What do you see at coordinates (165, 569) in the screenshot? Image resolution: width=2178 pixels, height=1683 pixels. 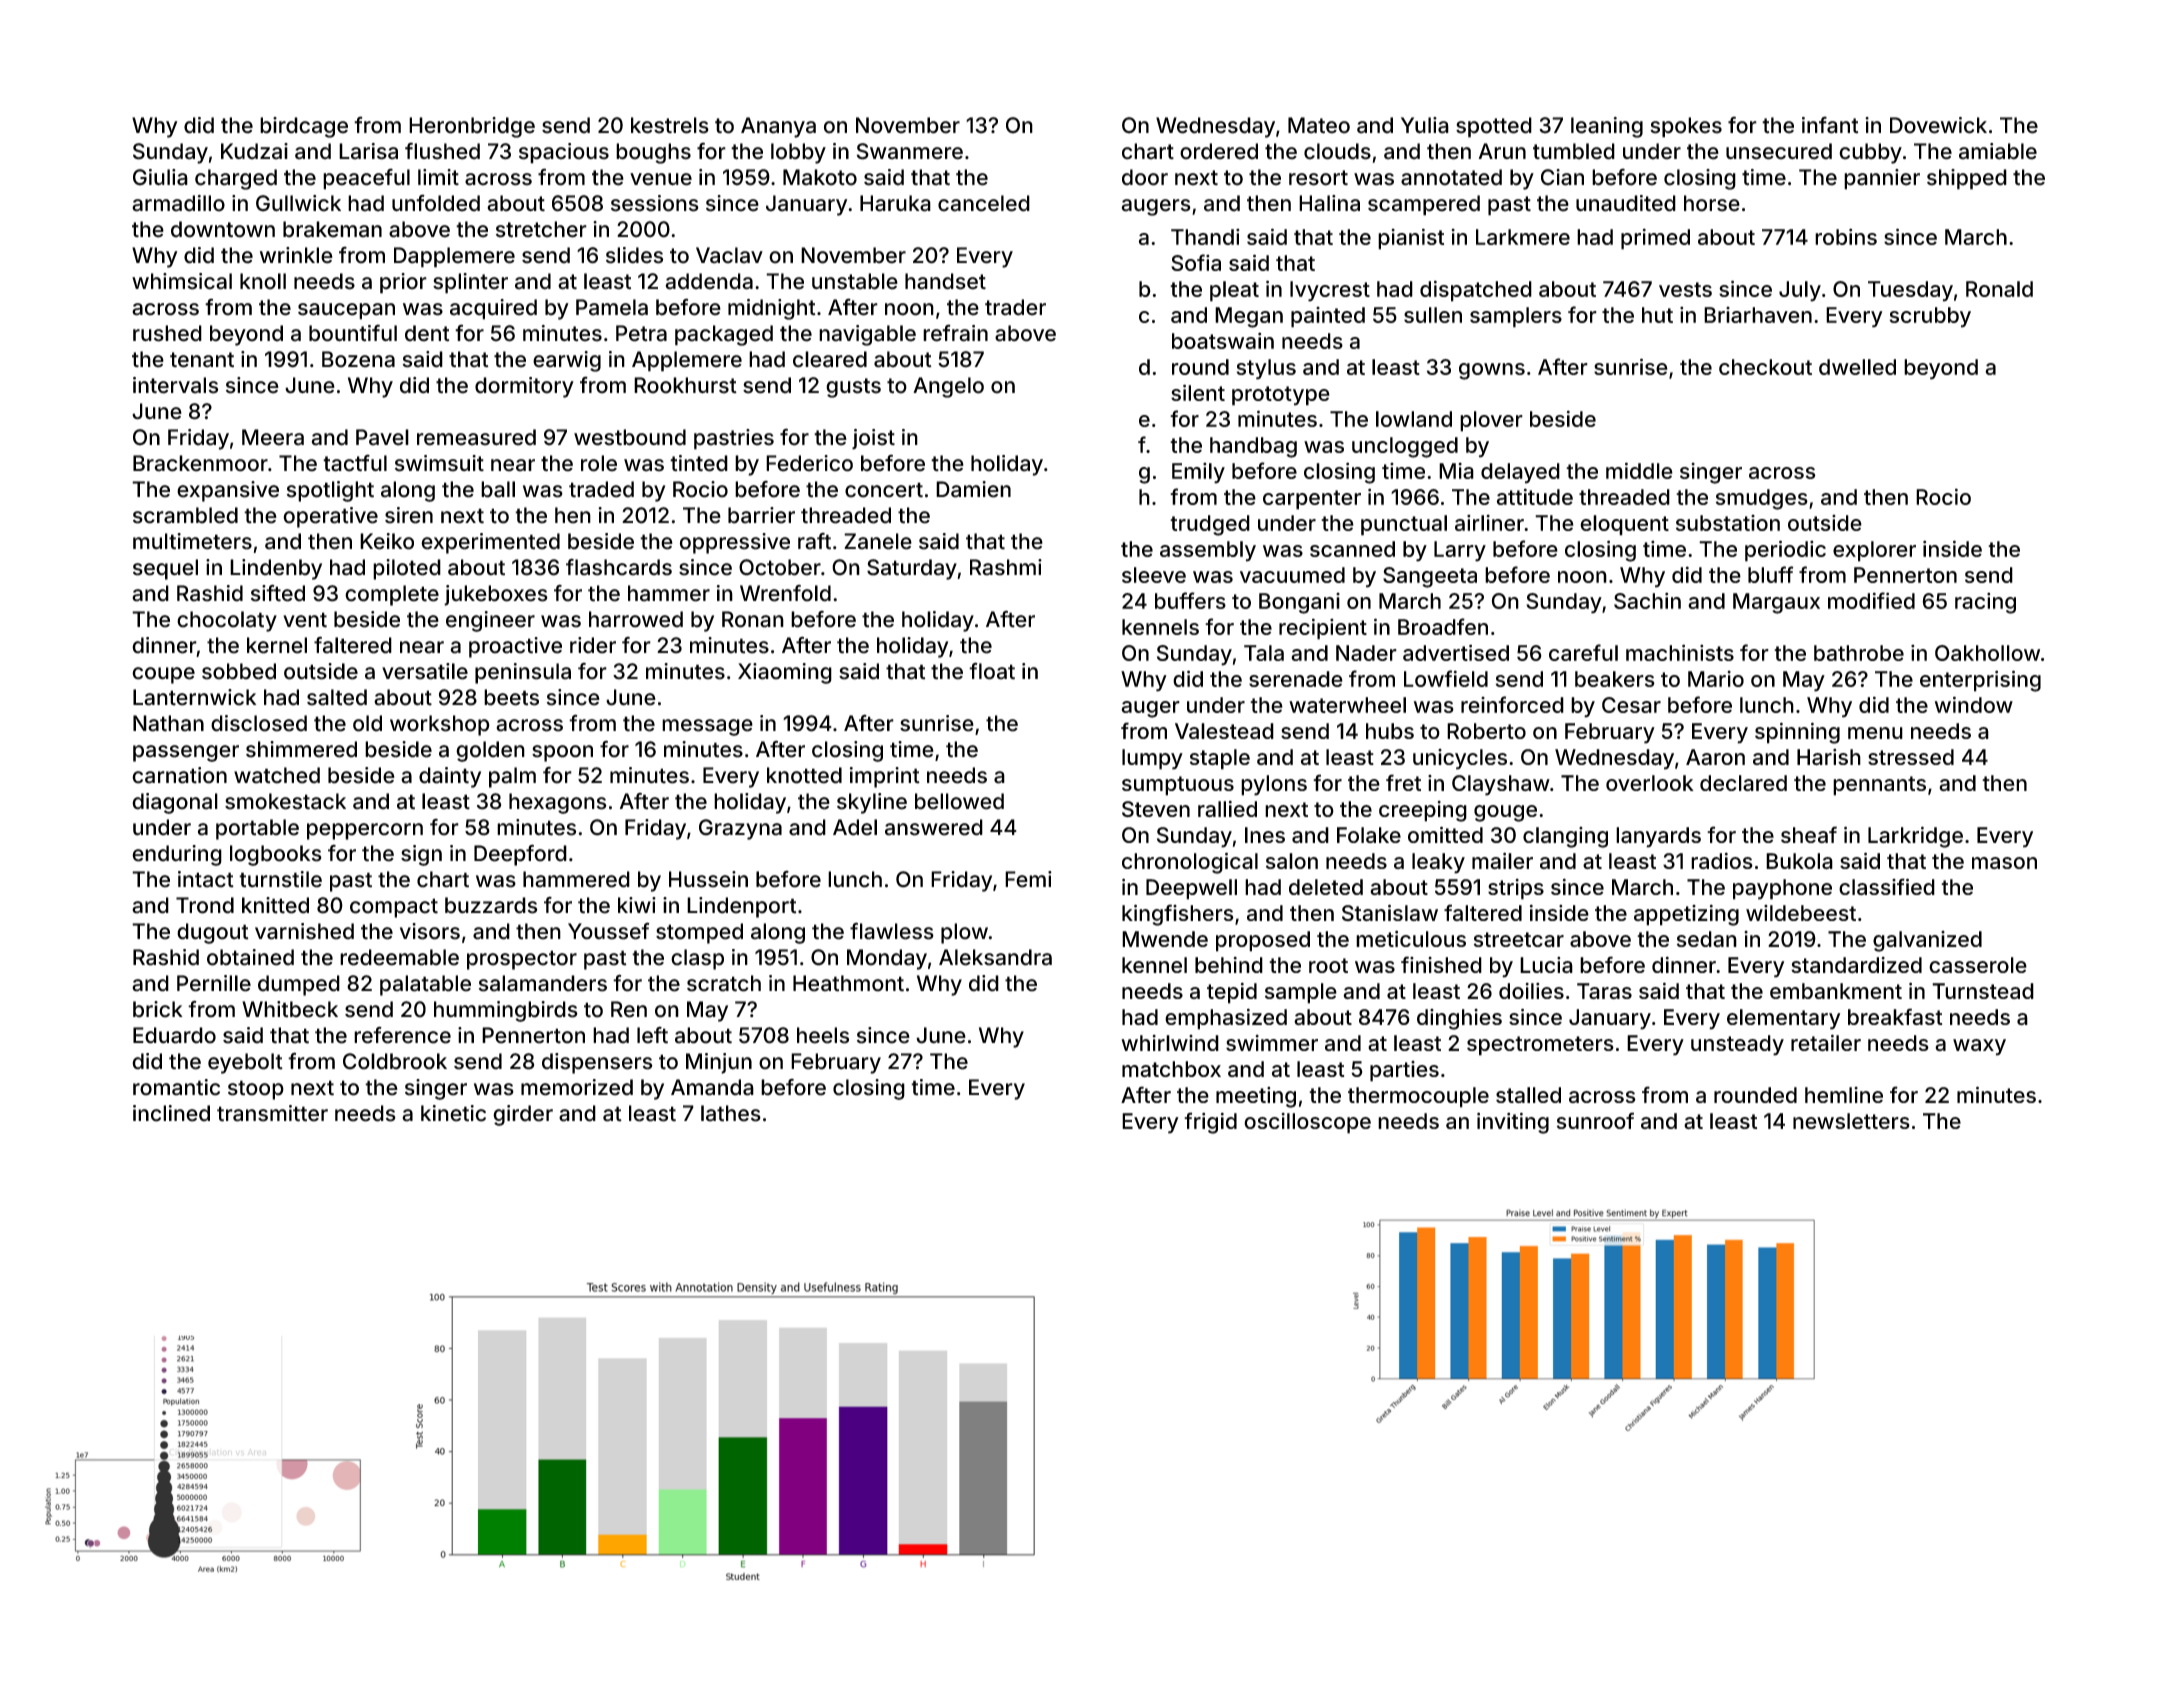 I see `sequel` at bounding box center [165, 569].
